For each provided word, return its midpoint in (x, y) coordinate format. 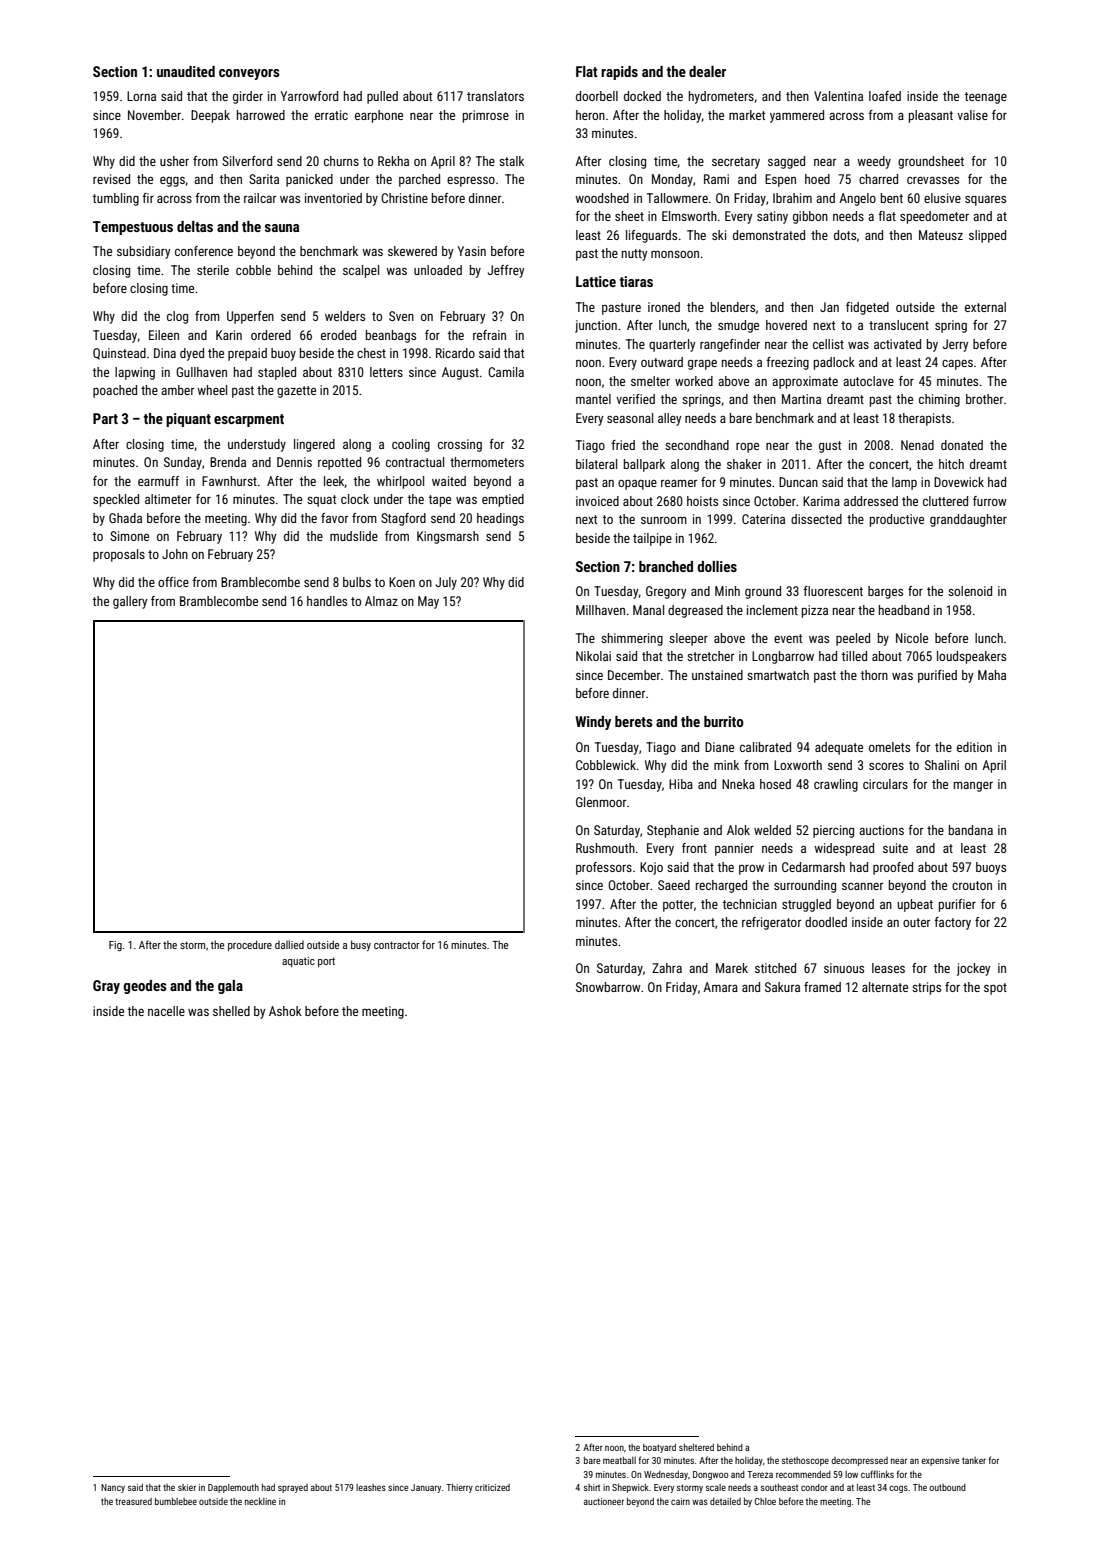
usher (174, 161)
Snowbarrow (608, 987)
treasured (133, 1501)
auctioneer (604, 1501)
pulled (382, 97)
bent (892, 198)
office (173, 582)
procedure (250, 945)
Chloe (765, 1501)
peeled (853, 639)
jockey (973, 969)
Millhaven (600, 610)
